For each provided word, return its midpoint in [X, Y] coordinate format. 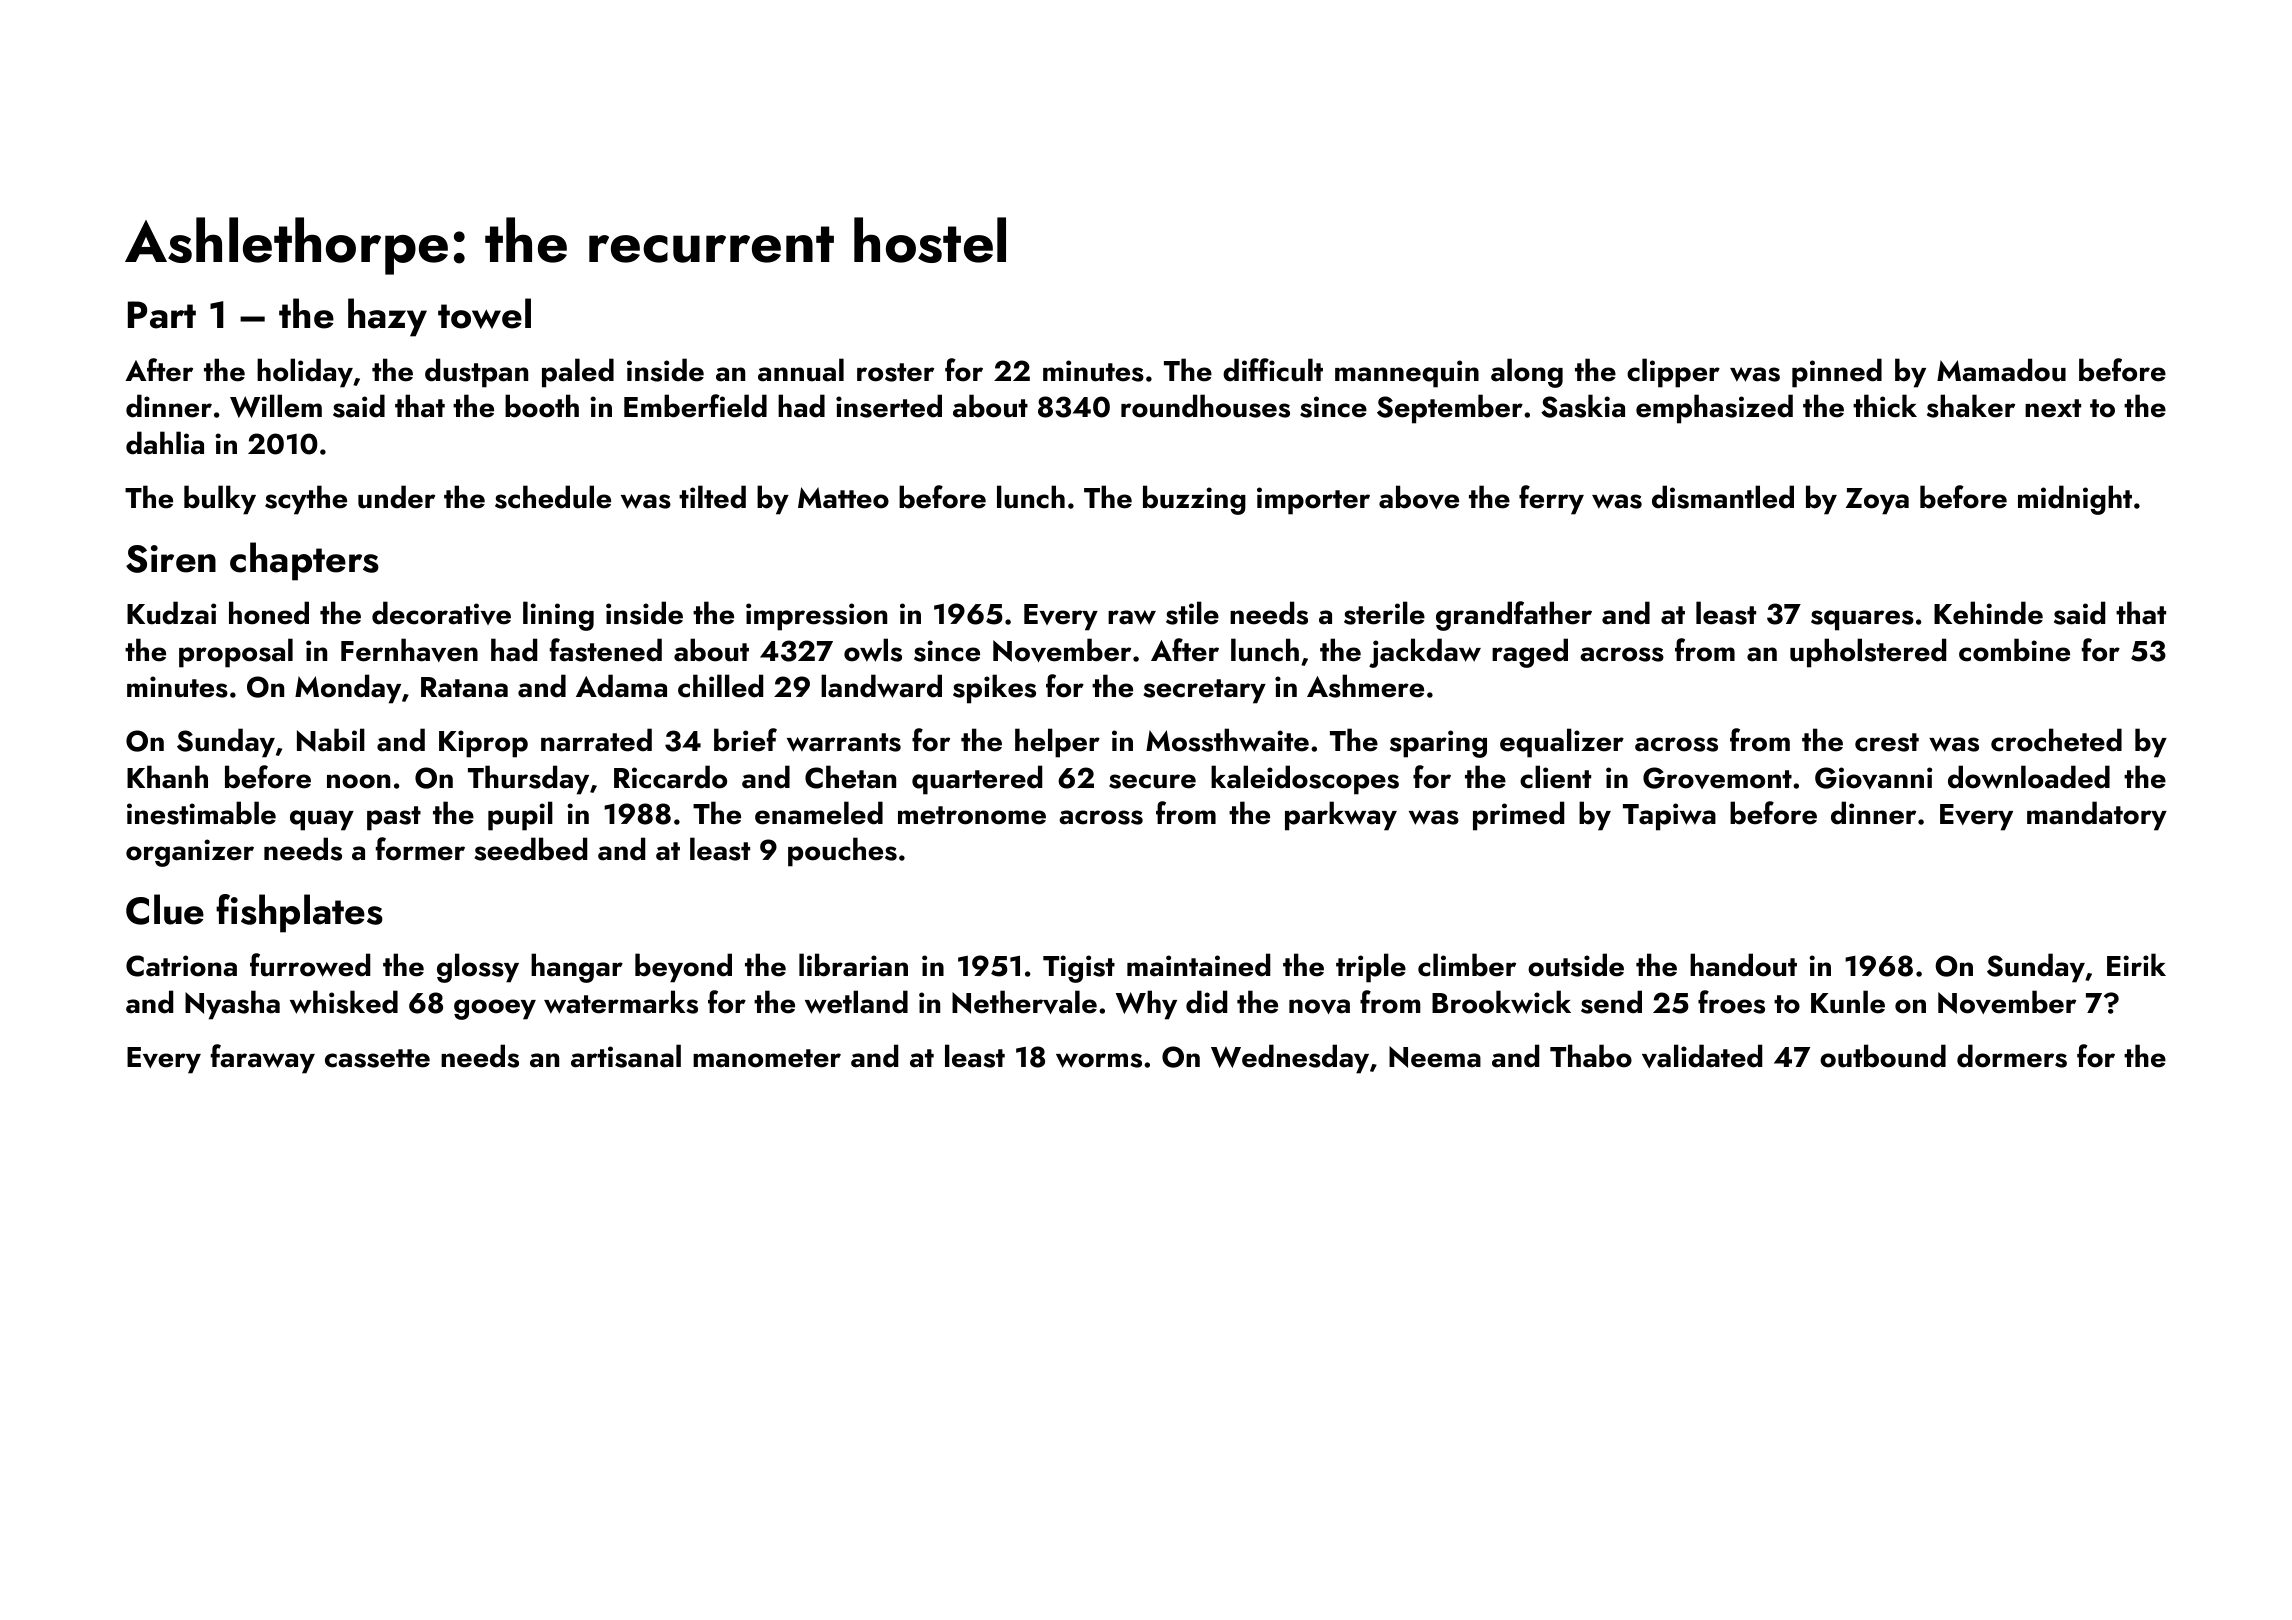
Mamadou [2001, 370]
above [1419, 497]
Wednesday [1290, 1059]
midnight [2075, 500]
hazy [387, 317]
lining [558, 616]
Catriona [181, 966]
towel [484, 313]
